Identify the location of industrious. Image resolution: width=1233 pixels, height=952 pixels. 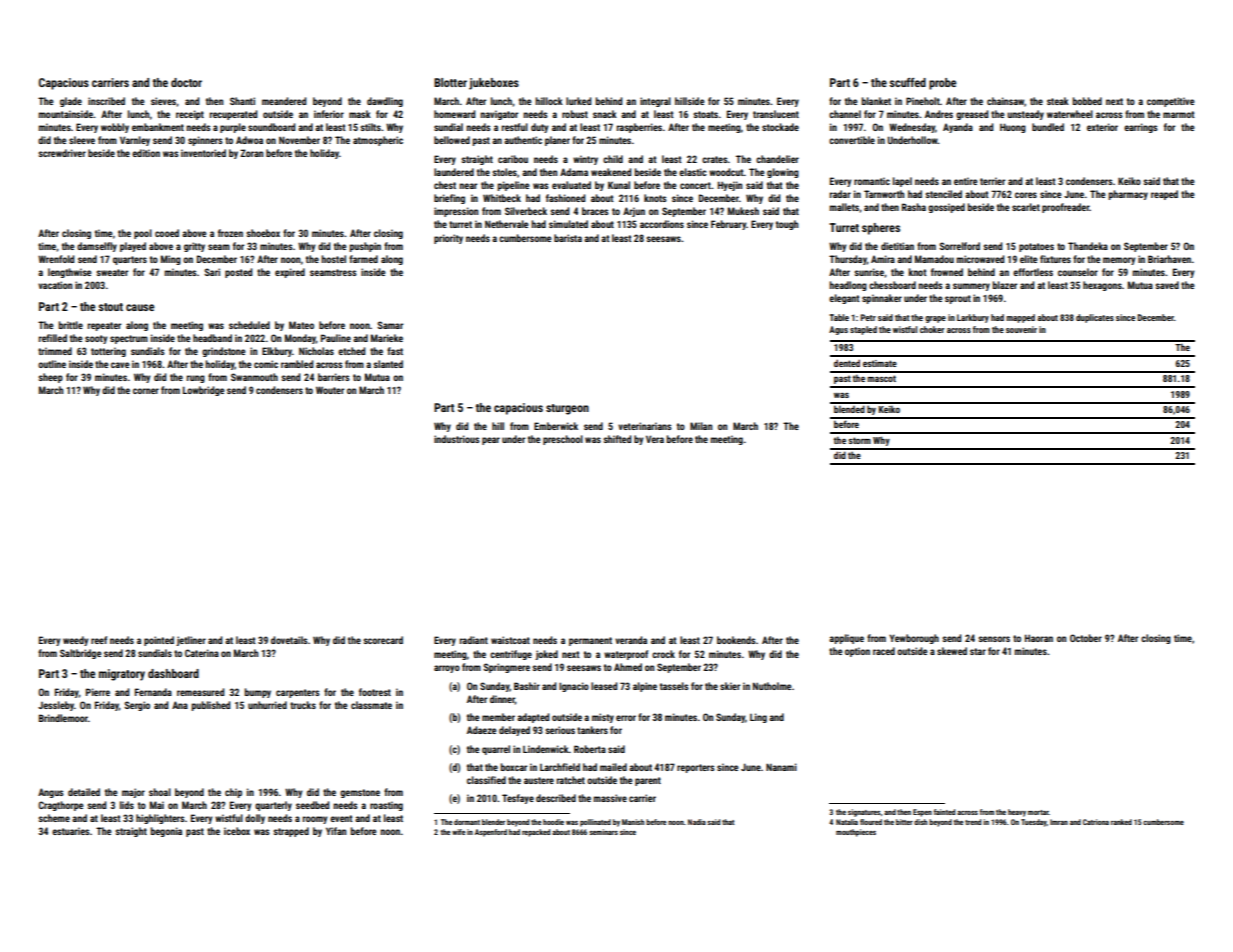
(457, 439).
